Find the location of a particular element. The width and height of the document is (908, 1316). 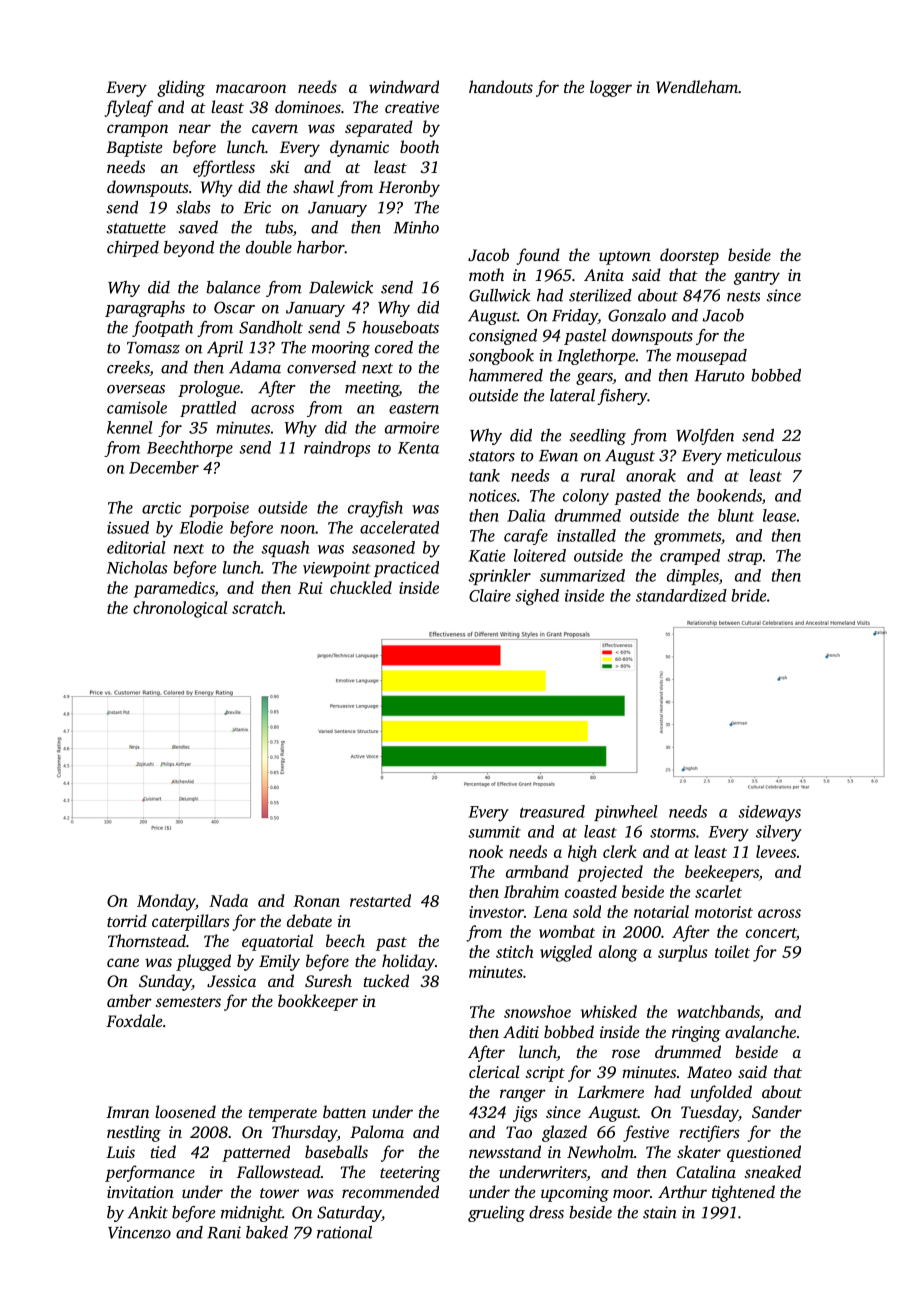

footpath is located at coordinates (162, 329).
